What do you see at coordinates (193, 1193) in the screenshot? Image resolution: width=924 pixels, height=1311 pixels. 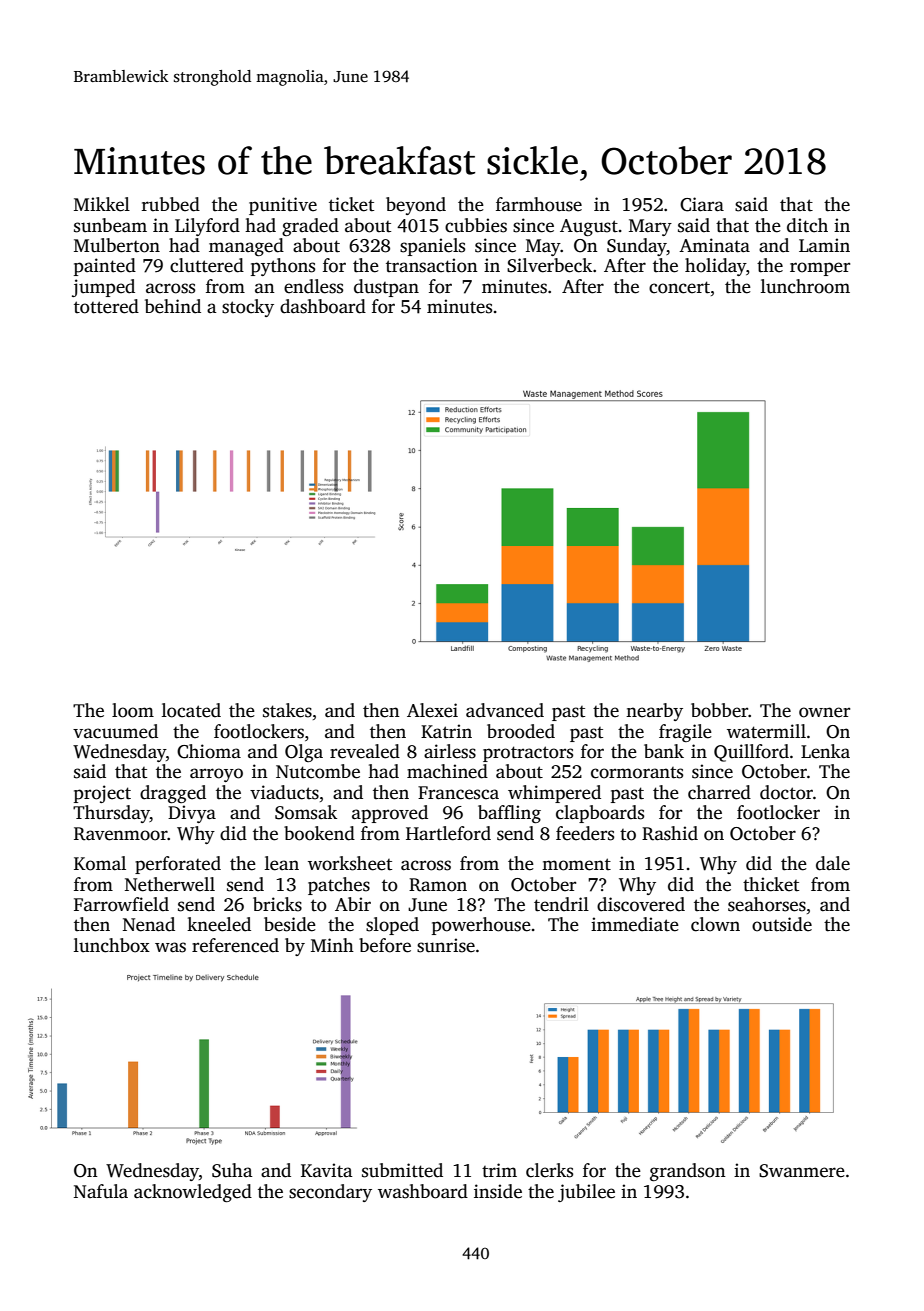 I see `acknowledged` at bounding box center [193, 1193].
